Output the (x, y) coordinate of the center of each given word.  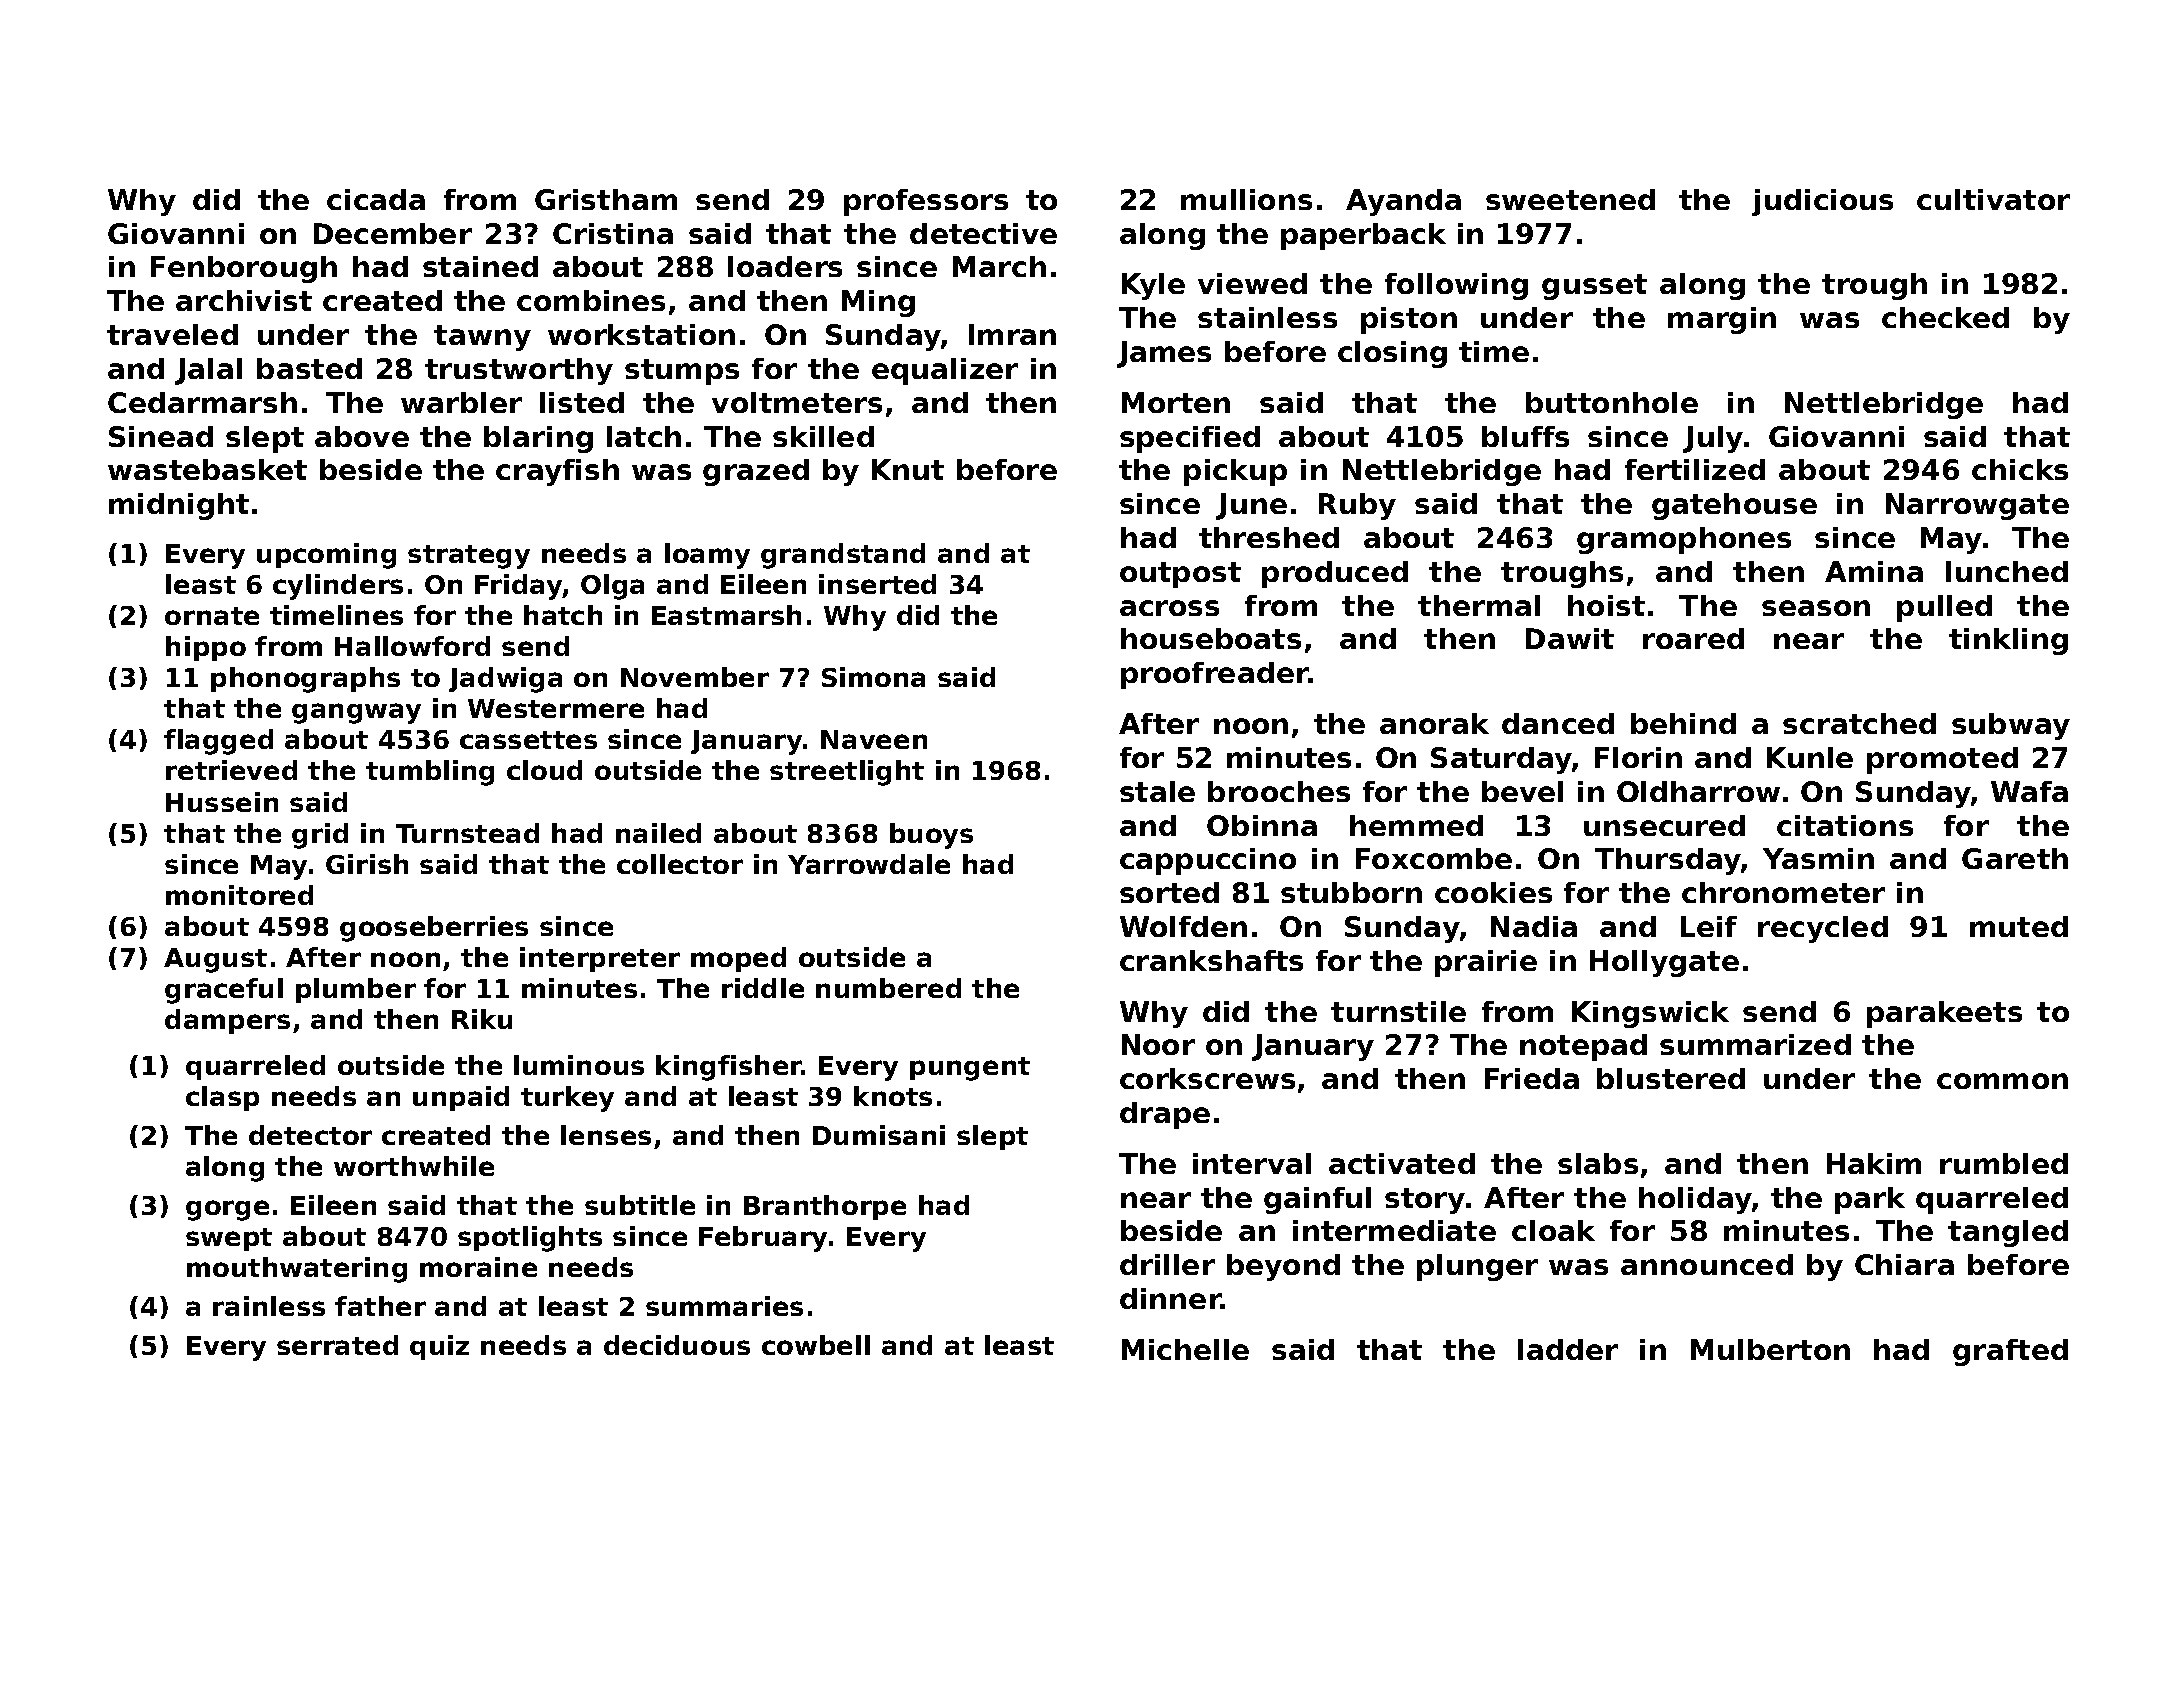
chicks (2020, 469)
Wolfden (1183, 926)
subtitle (640, 1205)
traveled (172, 334)
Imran (1012, 334)
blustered (1671, 1078)
